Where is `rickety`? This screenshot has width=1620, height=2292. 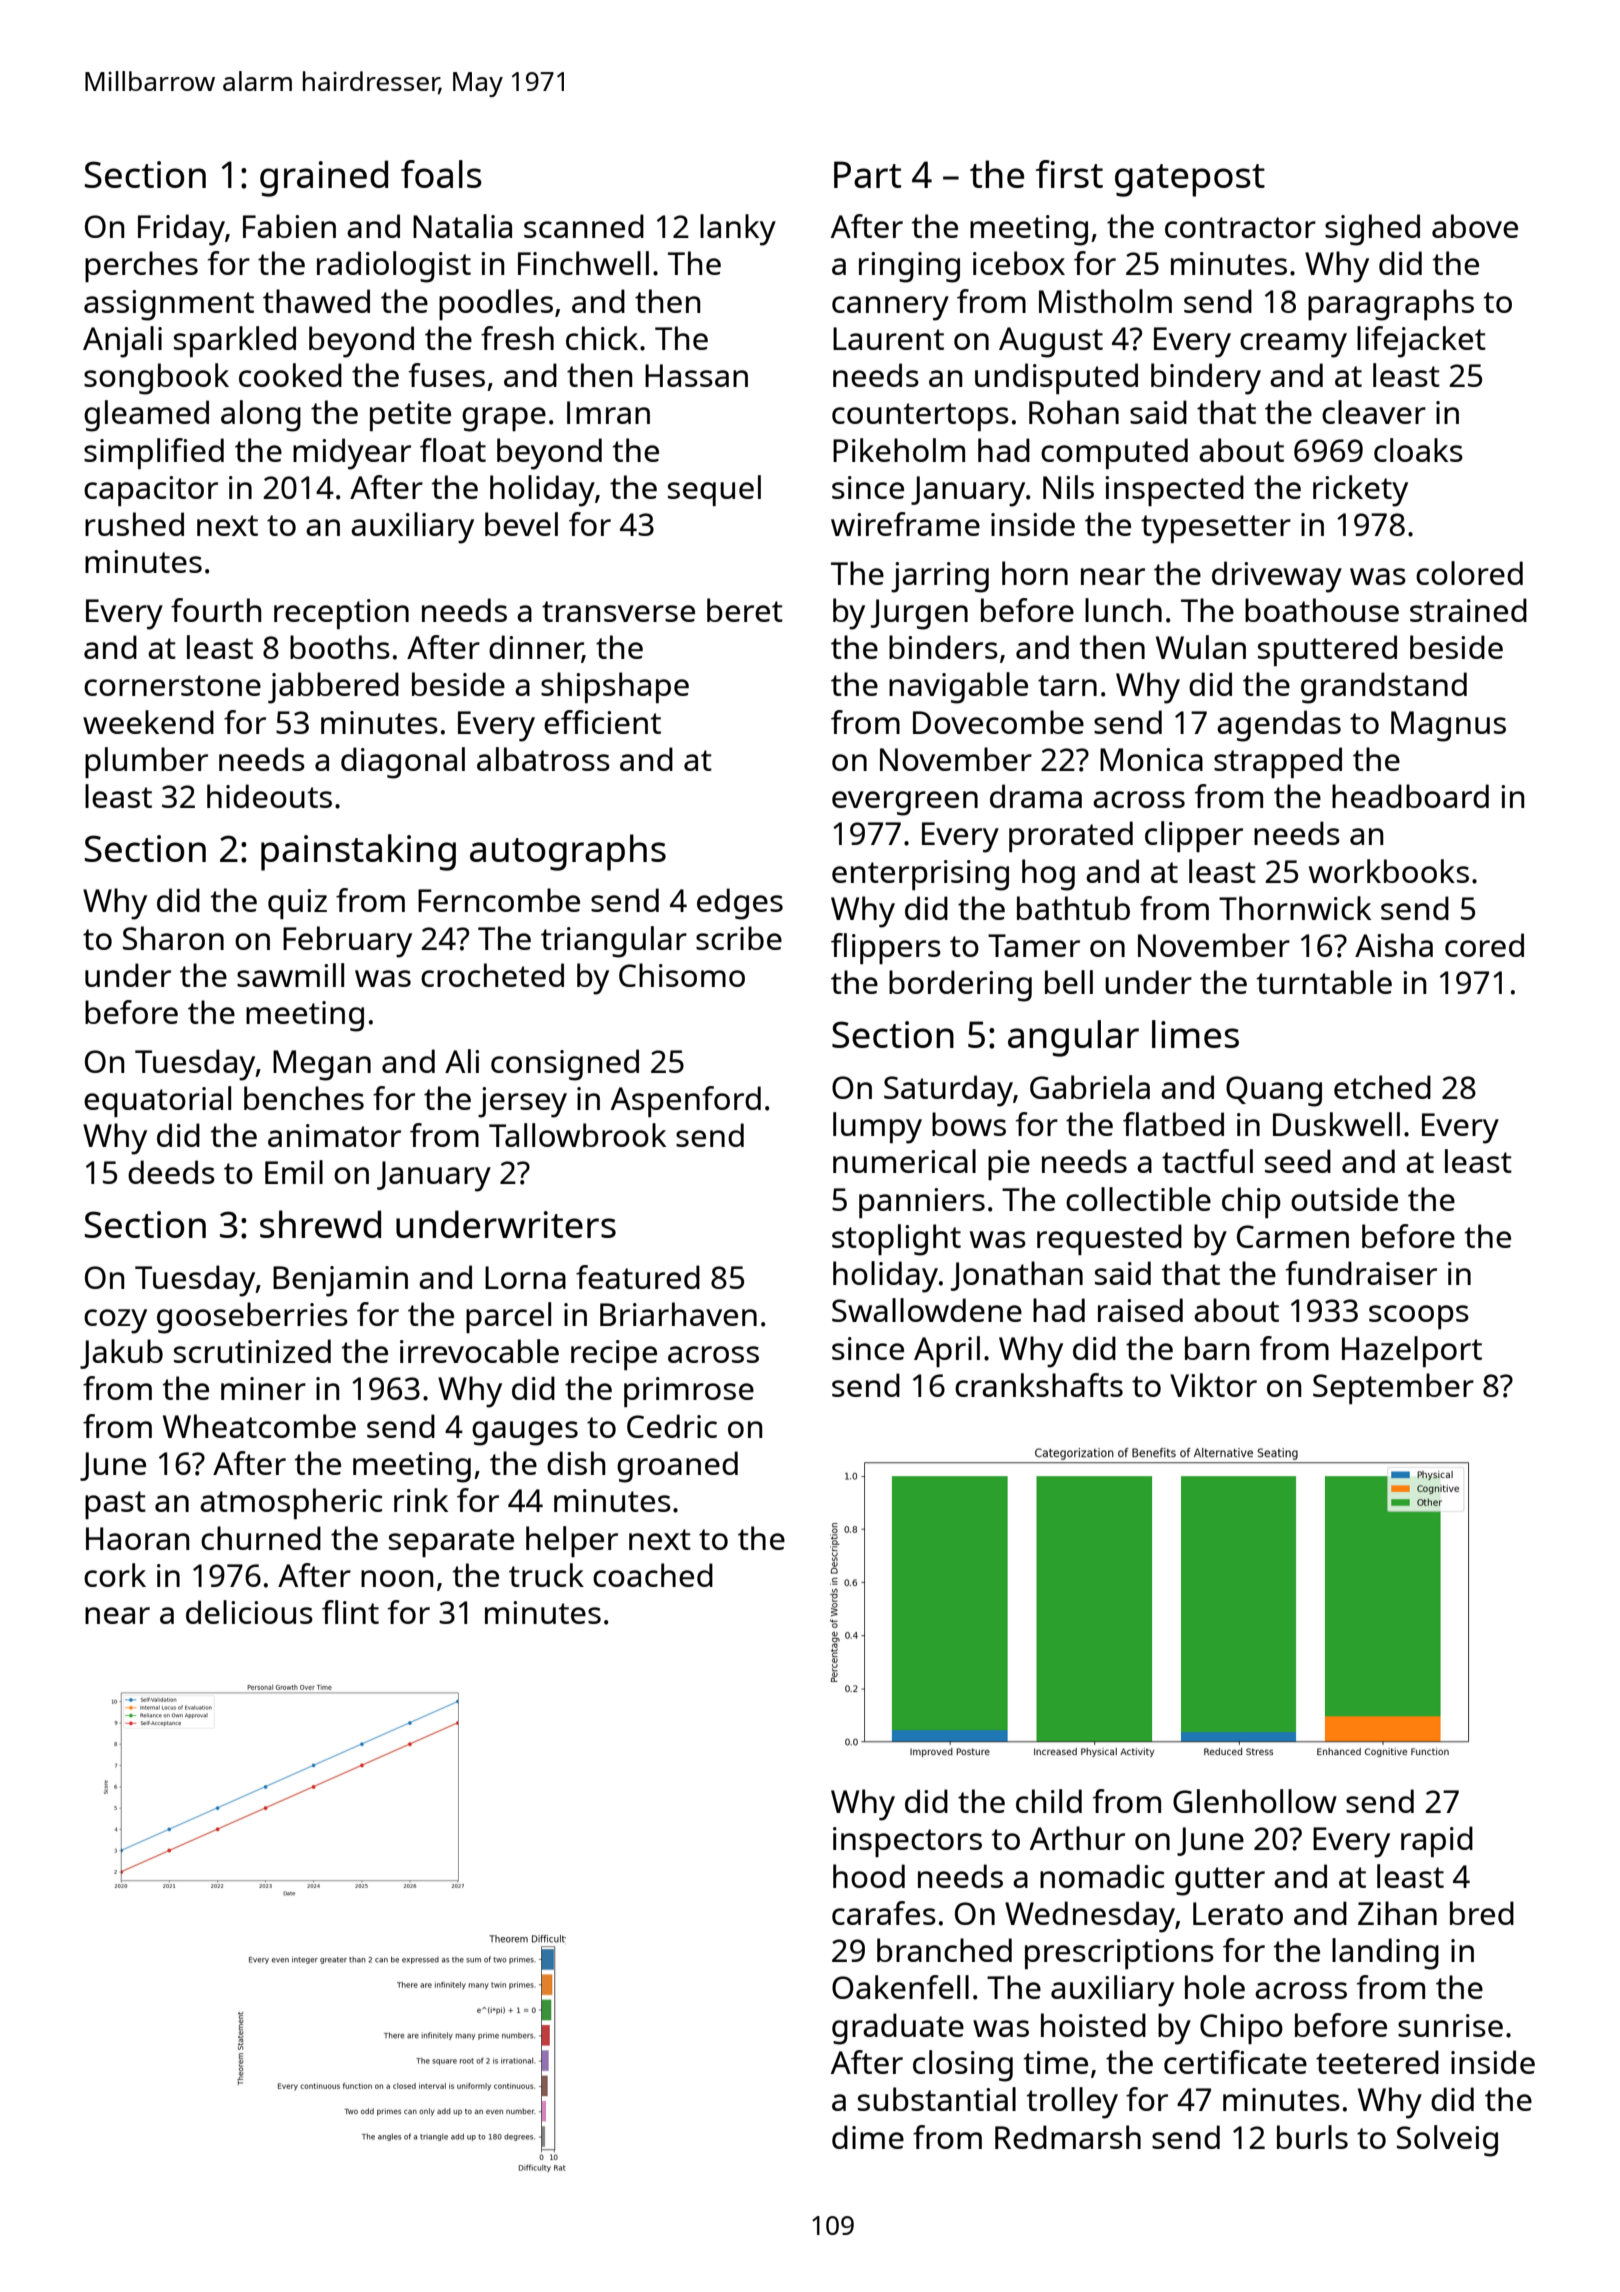
rickety is located at coordinates (1360, 491).
